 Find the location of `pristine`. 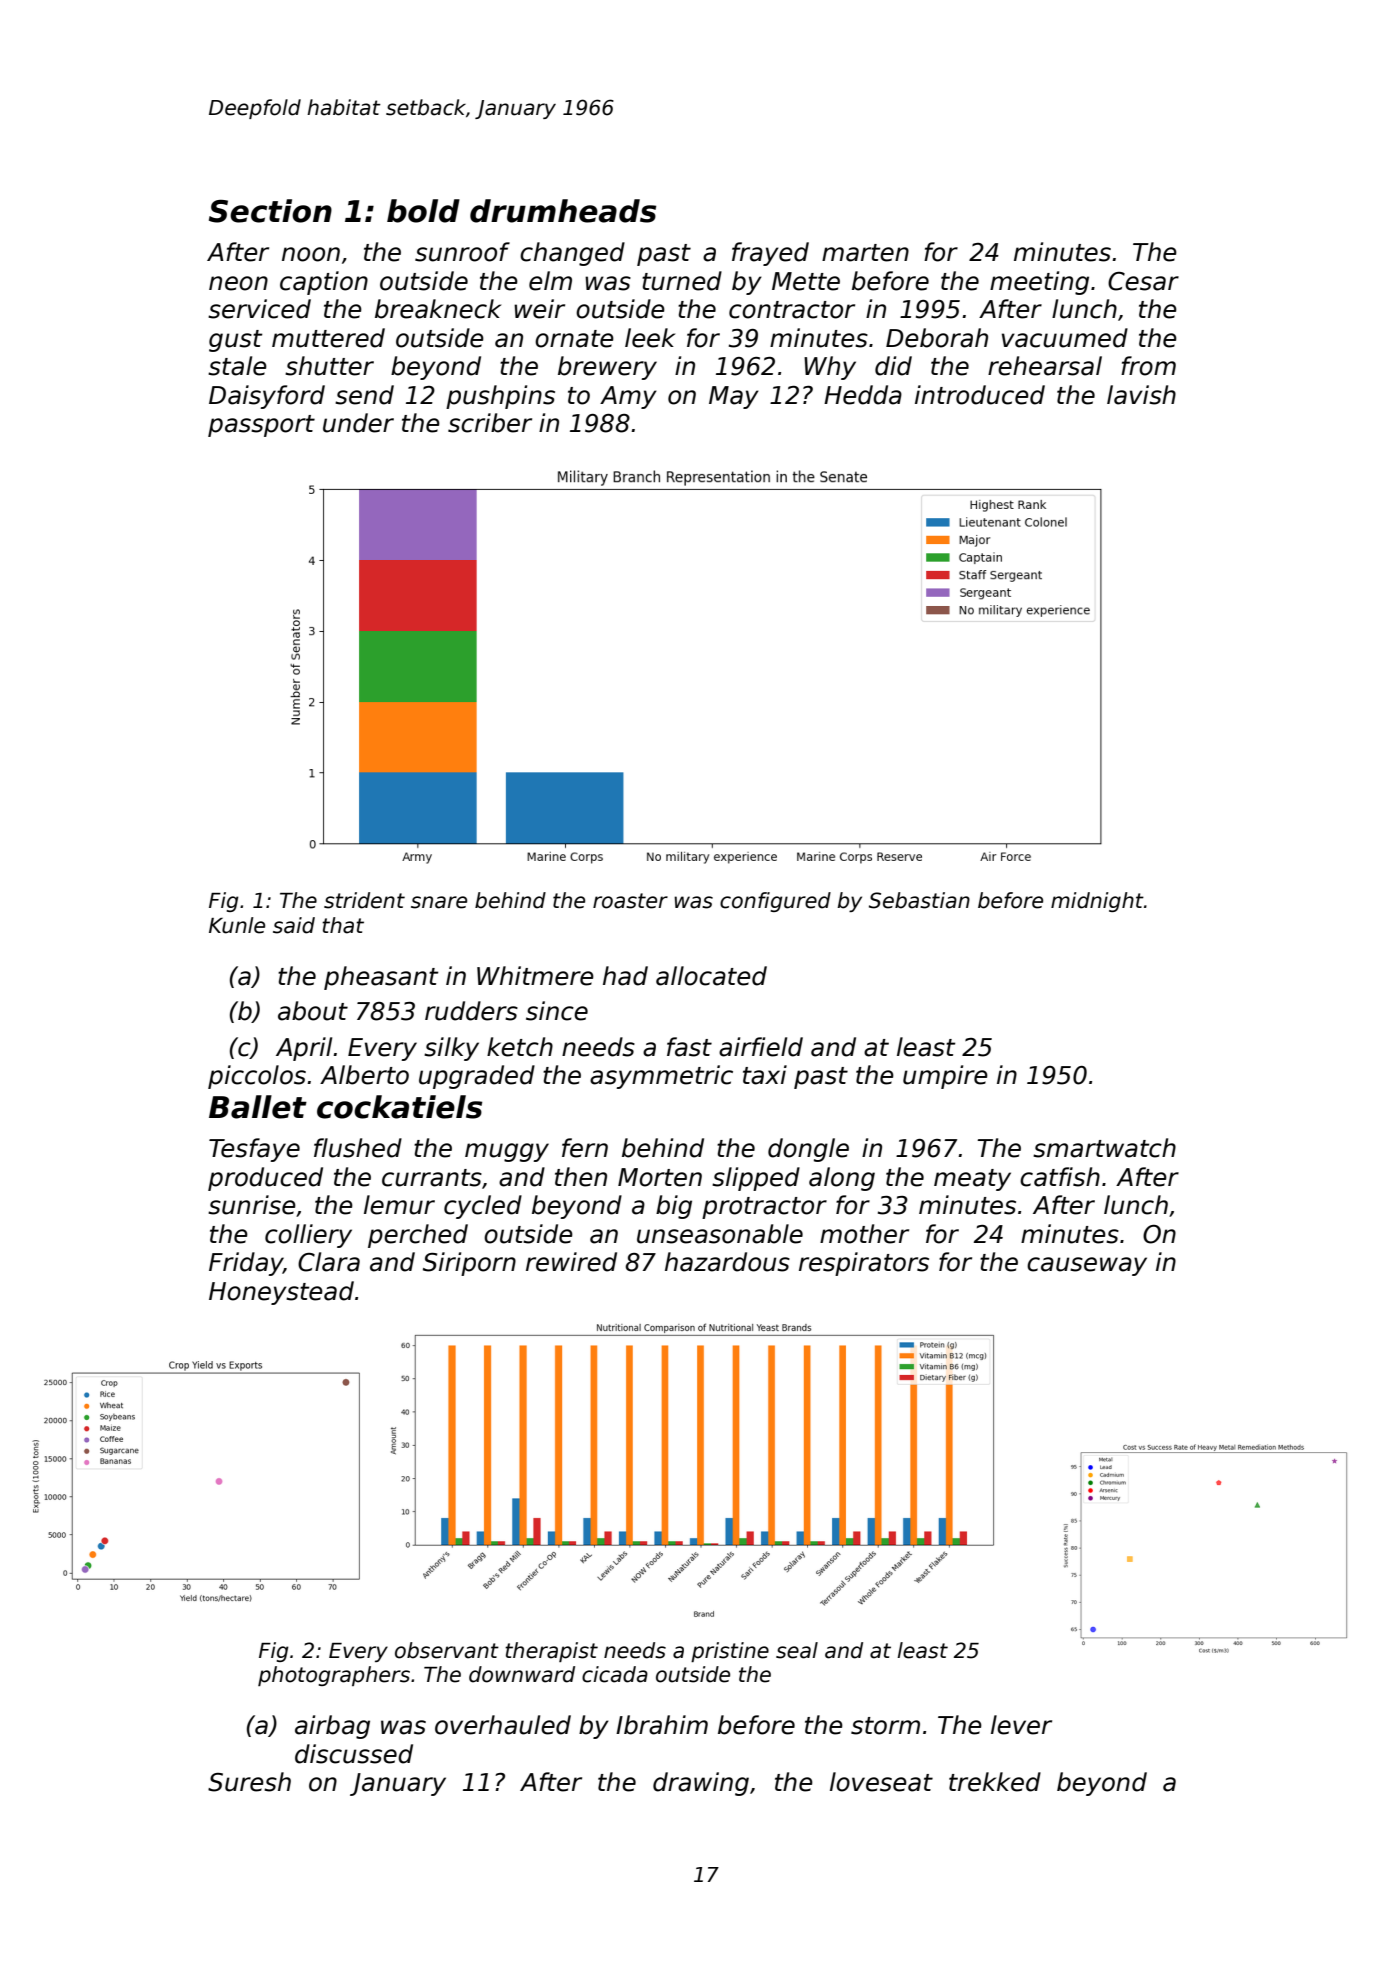

pristine is located at coordinates (730, 1652).
